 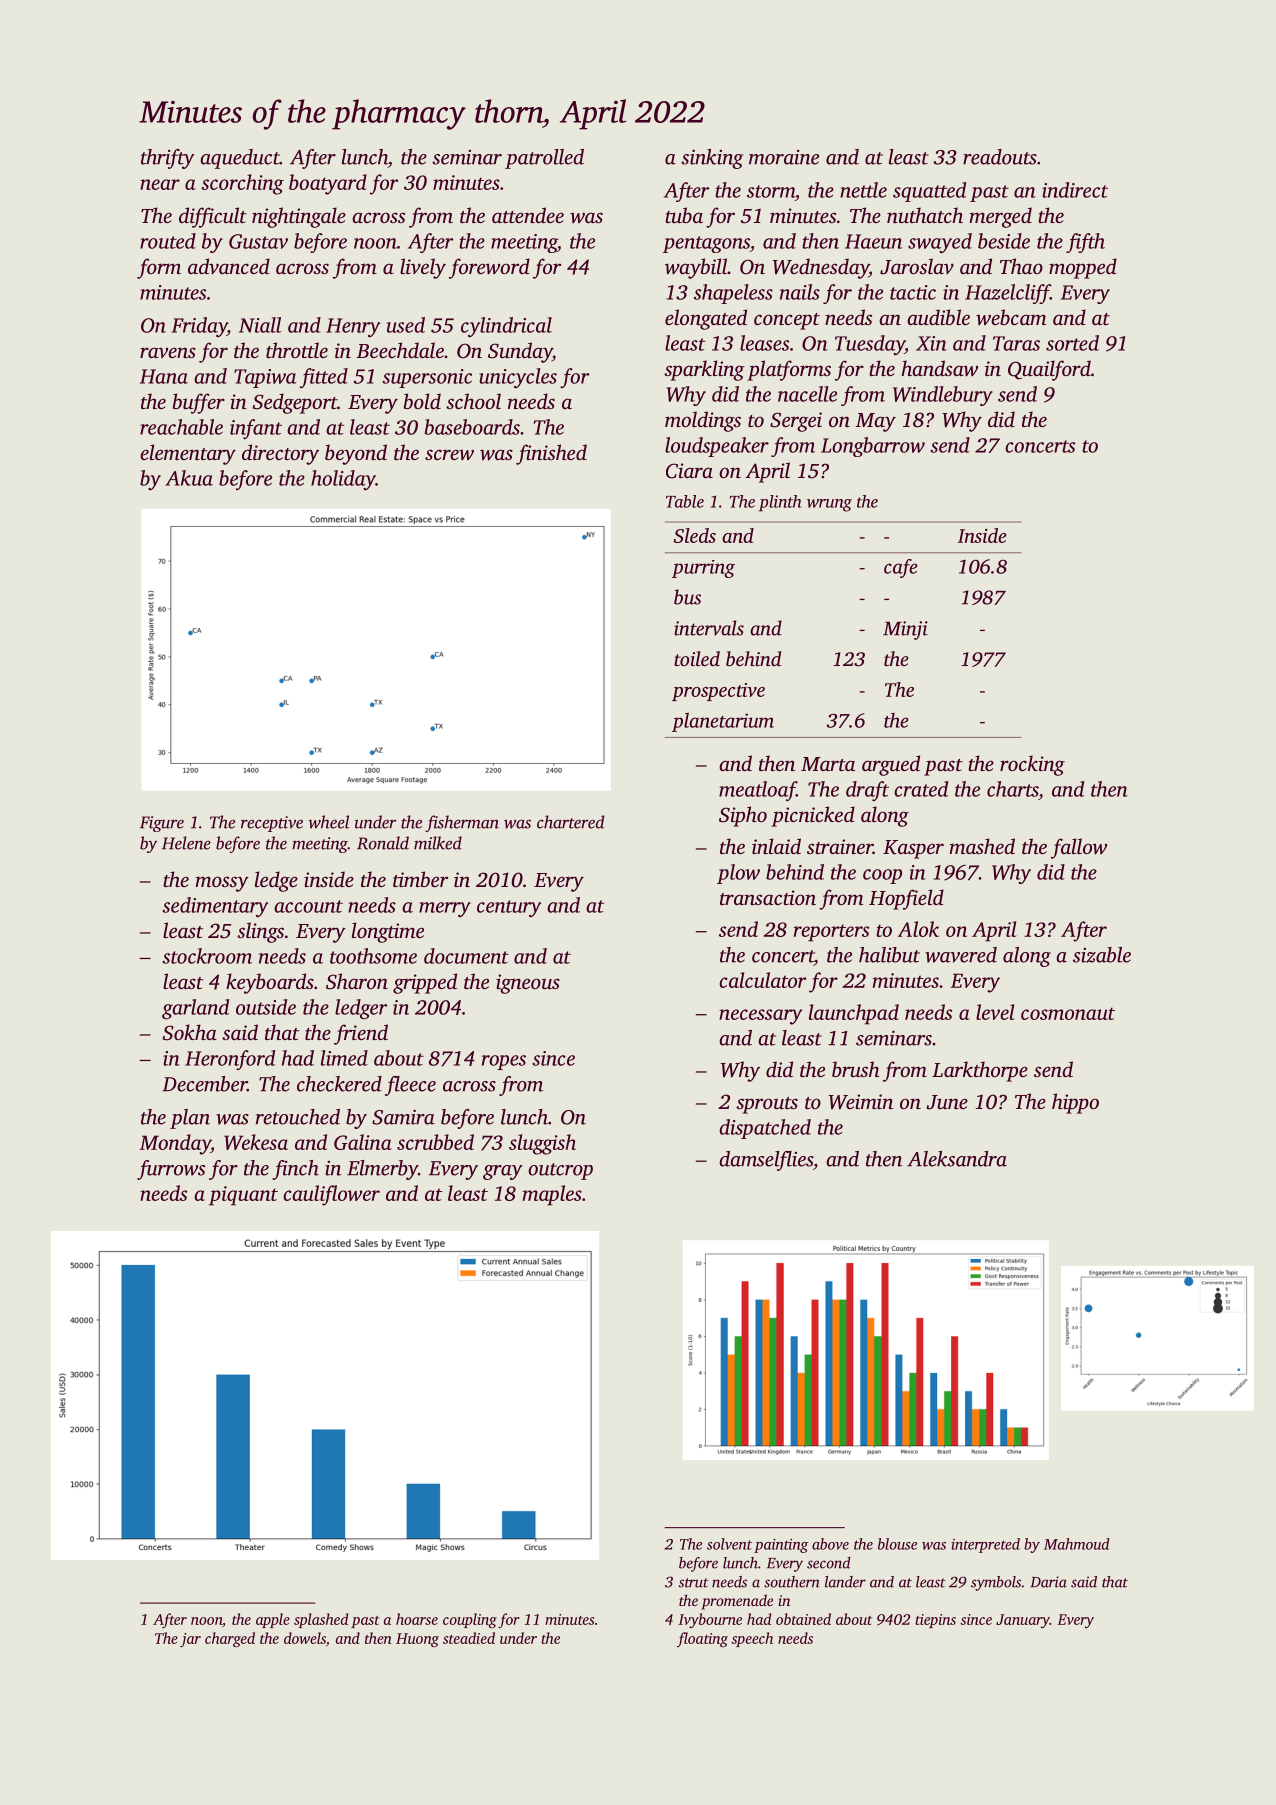 I want to click on cafe, so click(x=901, y=568).
